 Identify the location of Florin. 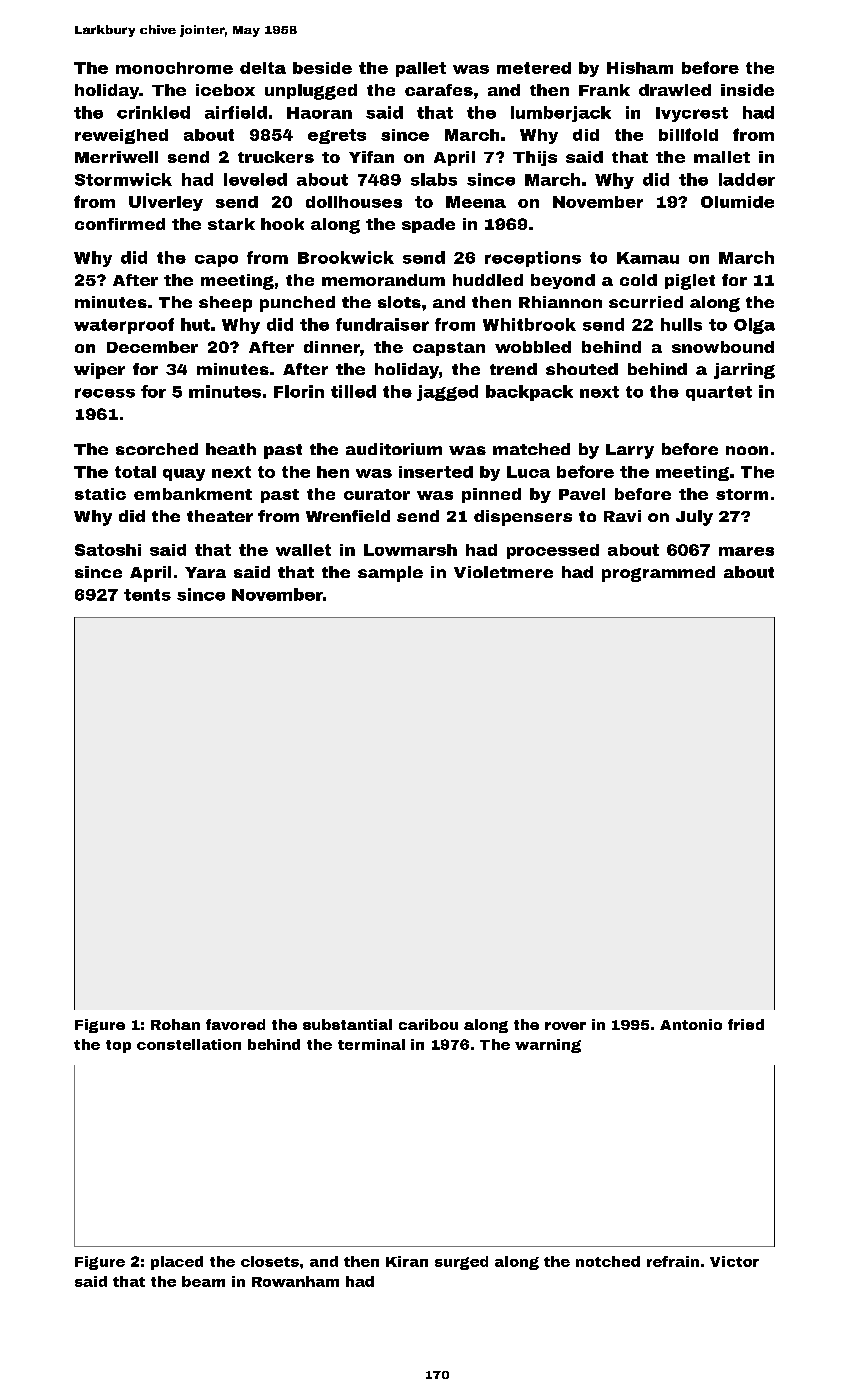
(299, 391).
